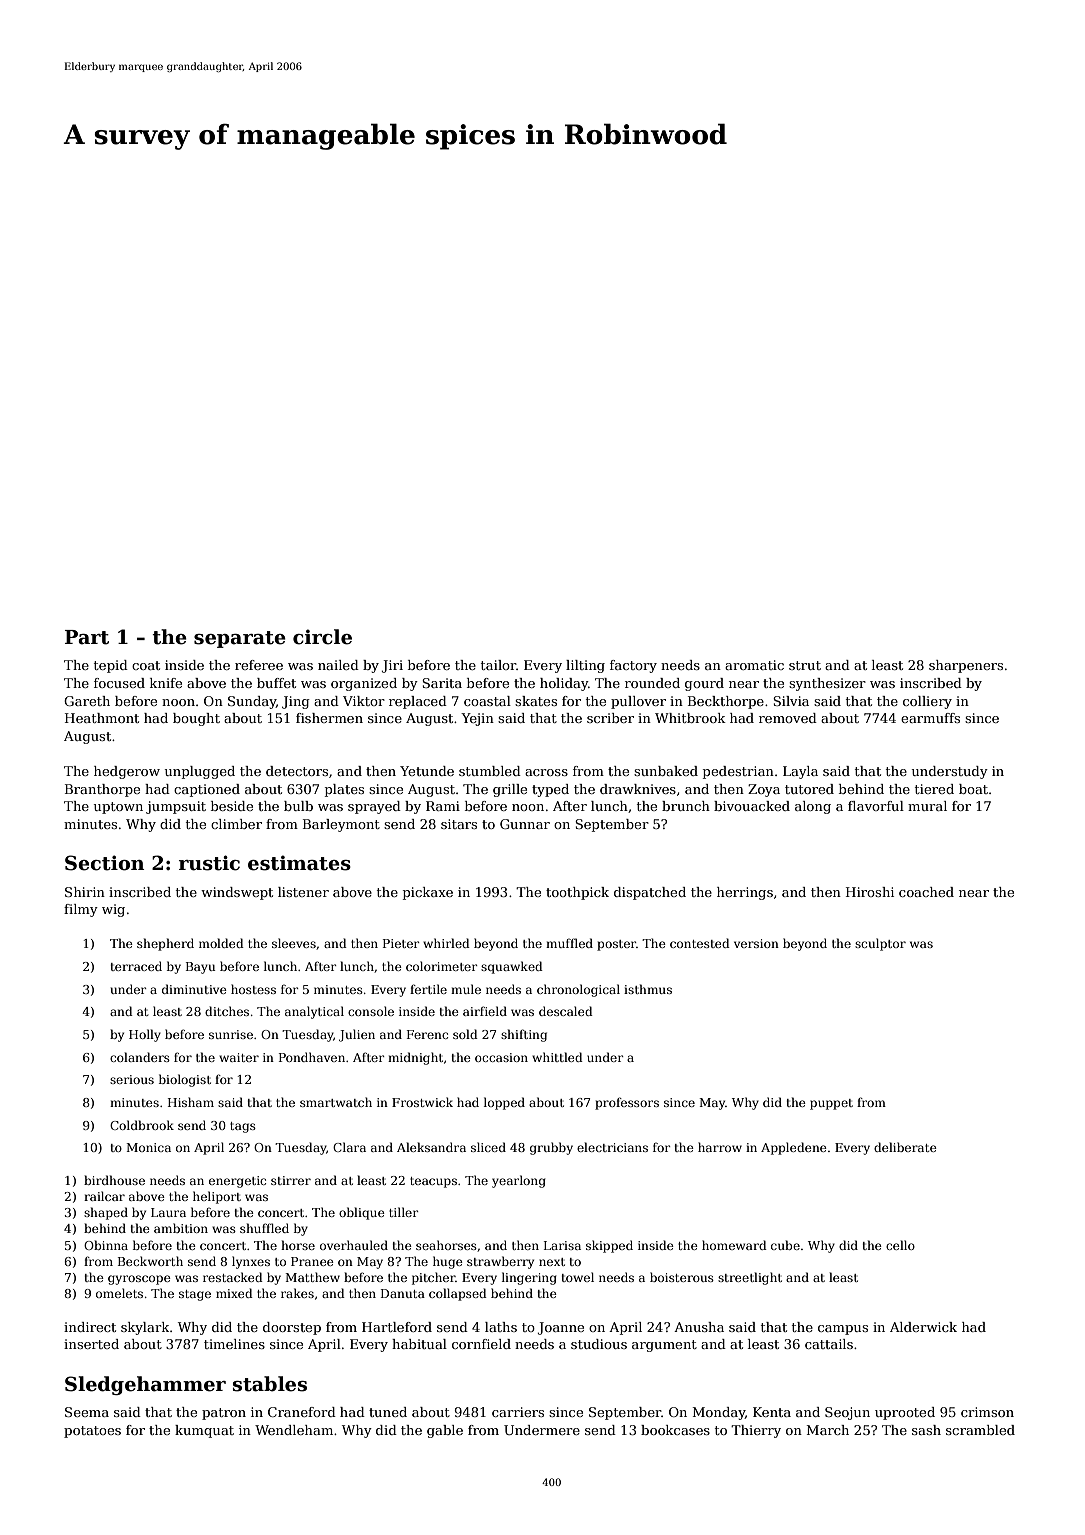  I want to click on sharpeners, so click(966, 666).
